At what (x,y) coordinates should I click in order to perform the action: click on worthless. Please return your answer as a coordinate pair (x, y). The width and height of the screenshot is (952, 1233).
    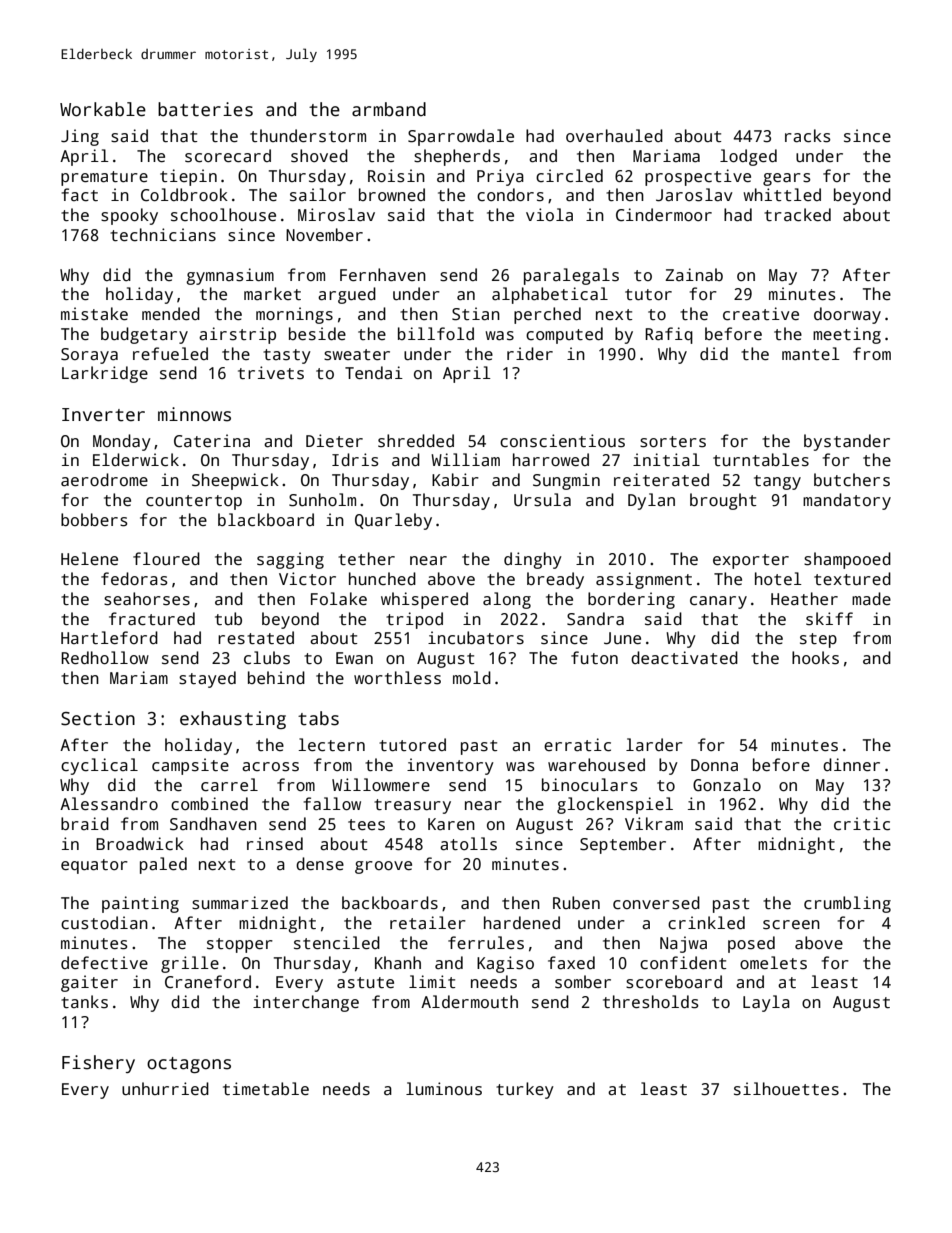
    Looking at the image, I should click on (397, 678).
